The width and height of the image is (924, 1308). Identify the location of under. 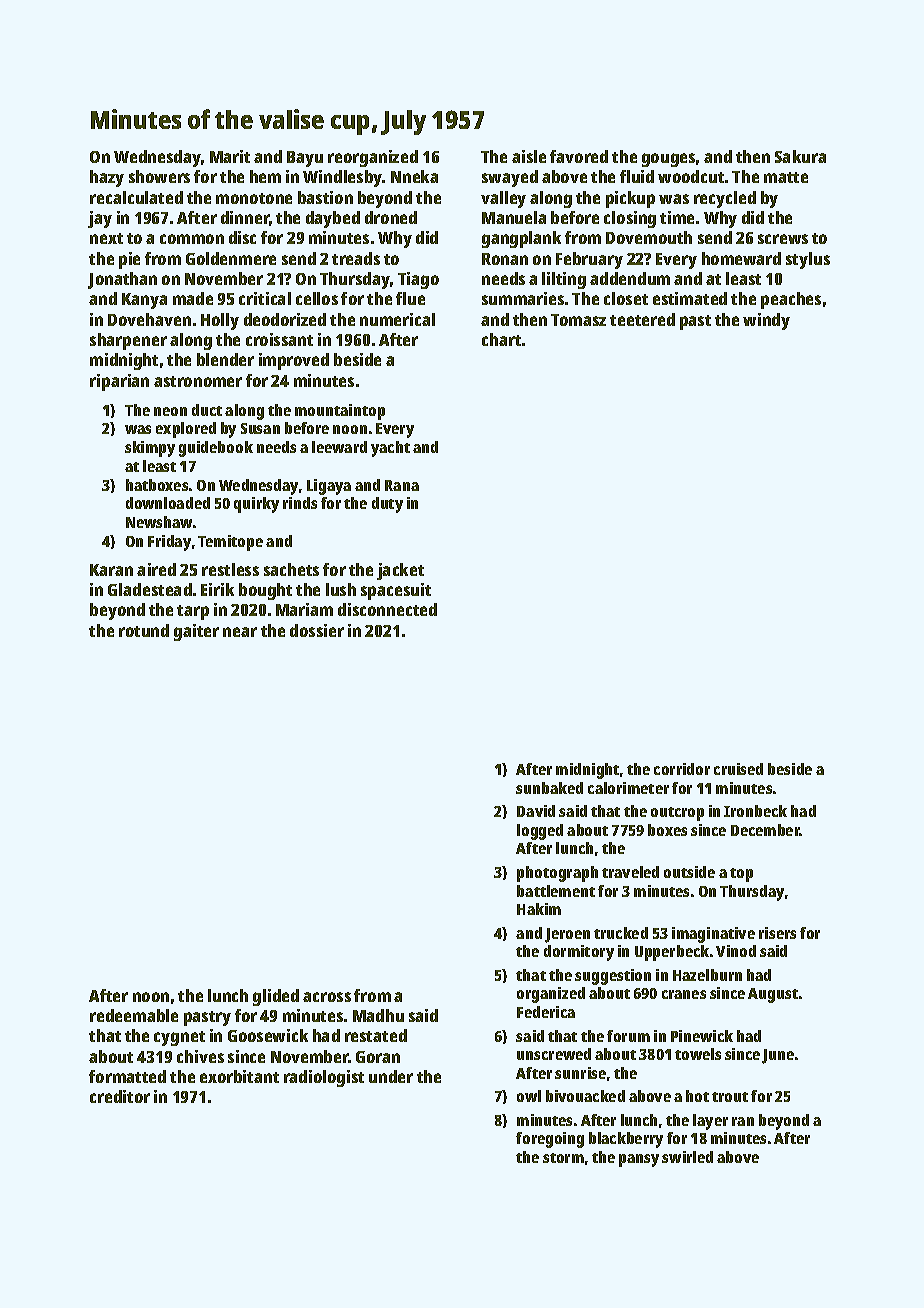
(391, 1076).
